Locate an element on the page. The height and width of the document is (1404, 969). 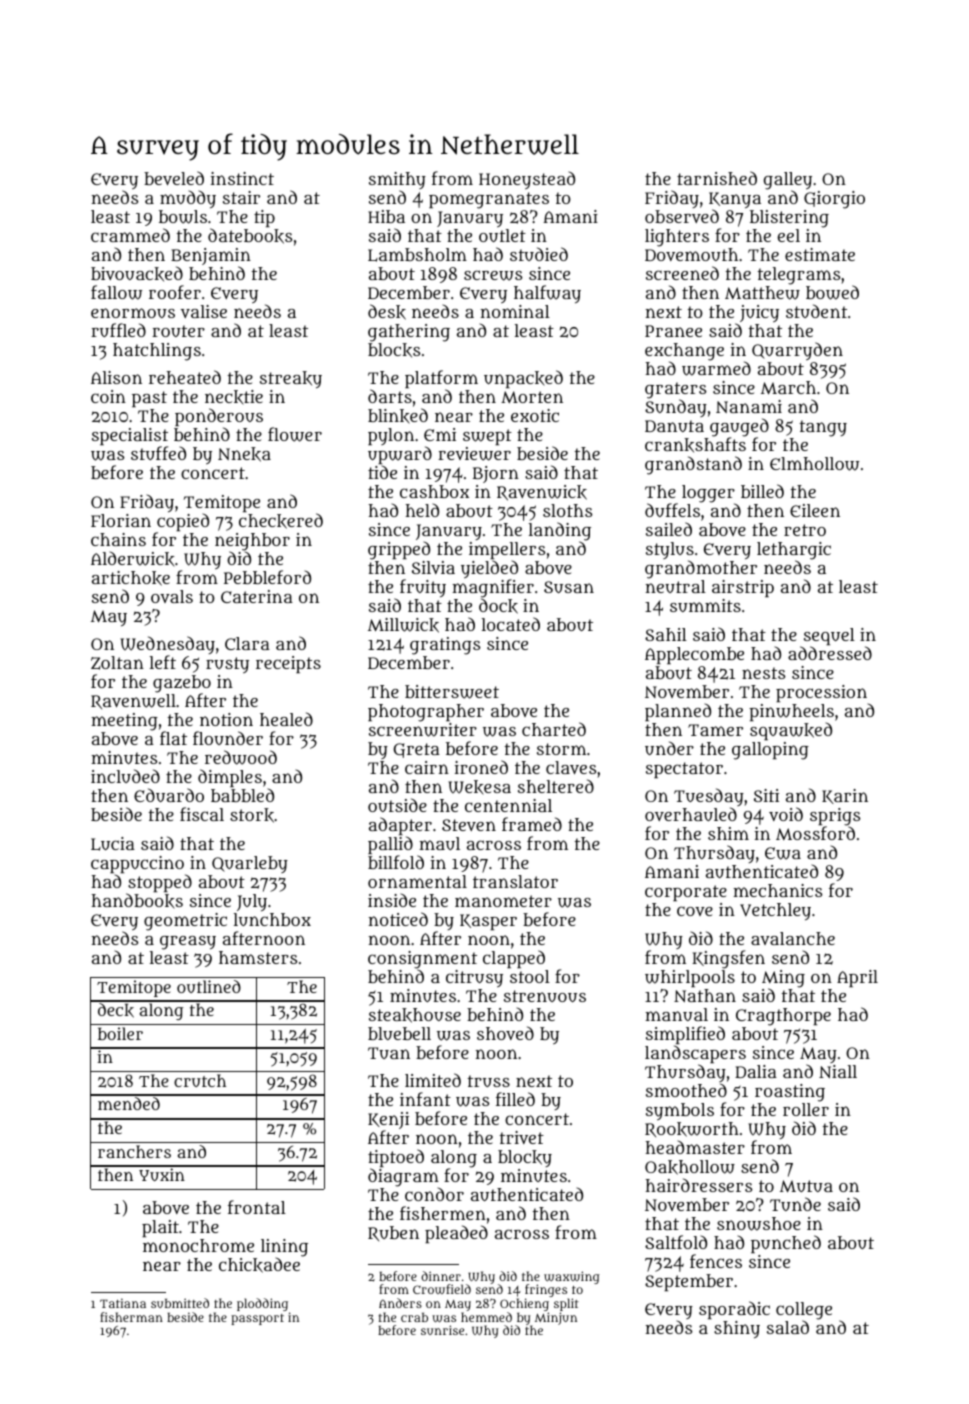
retro is located at coordinates (805, 530).
